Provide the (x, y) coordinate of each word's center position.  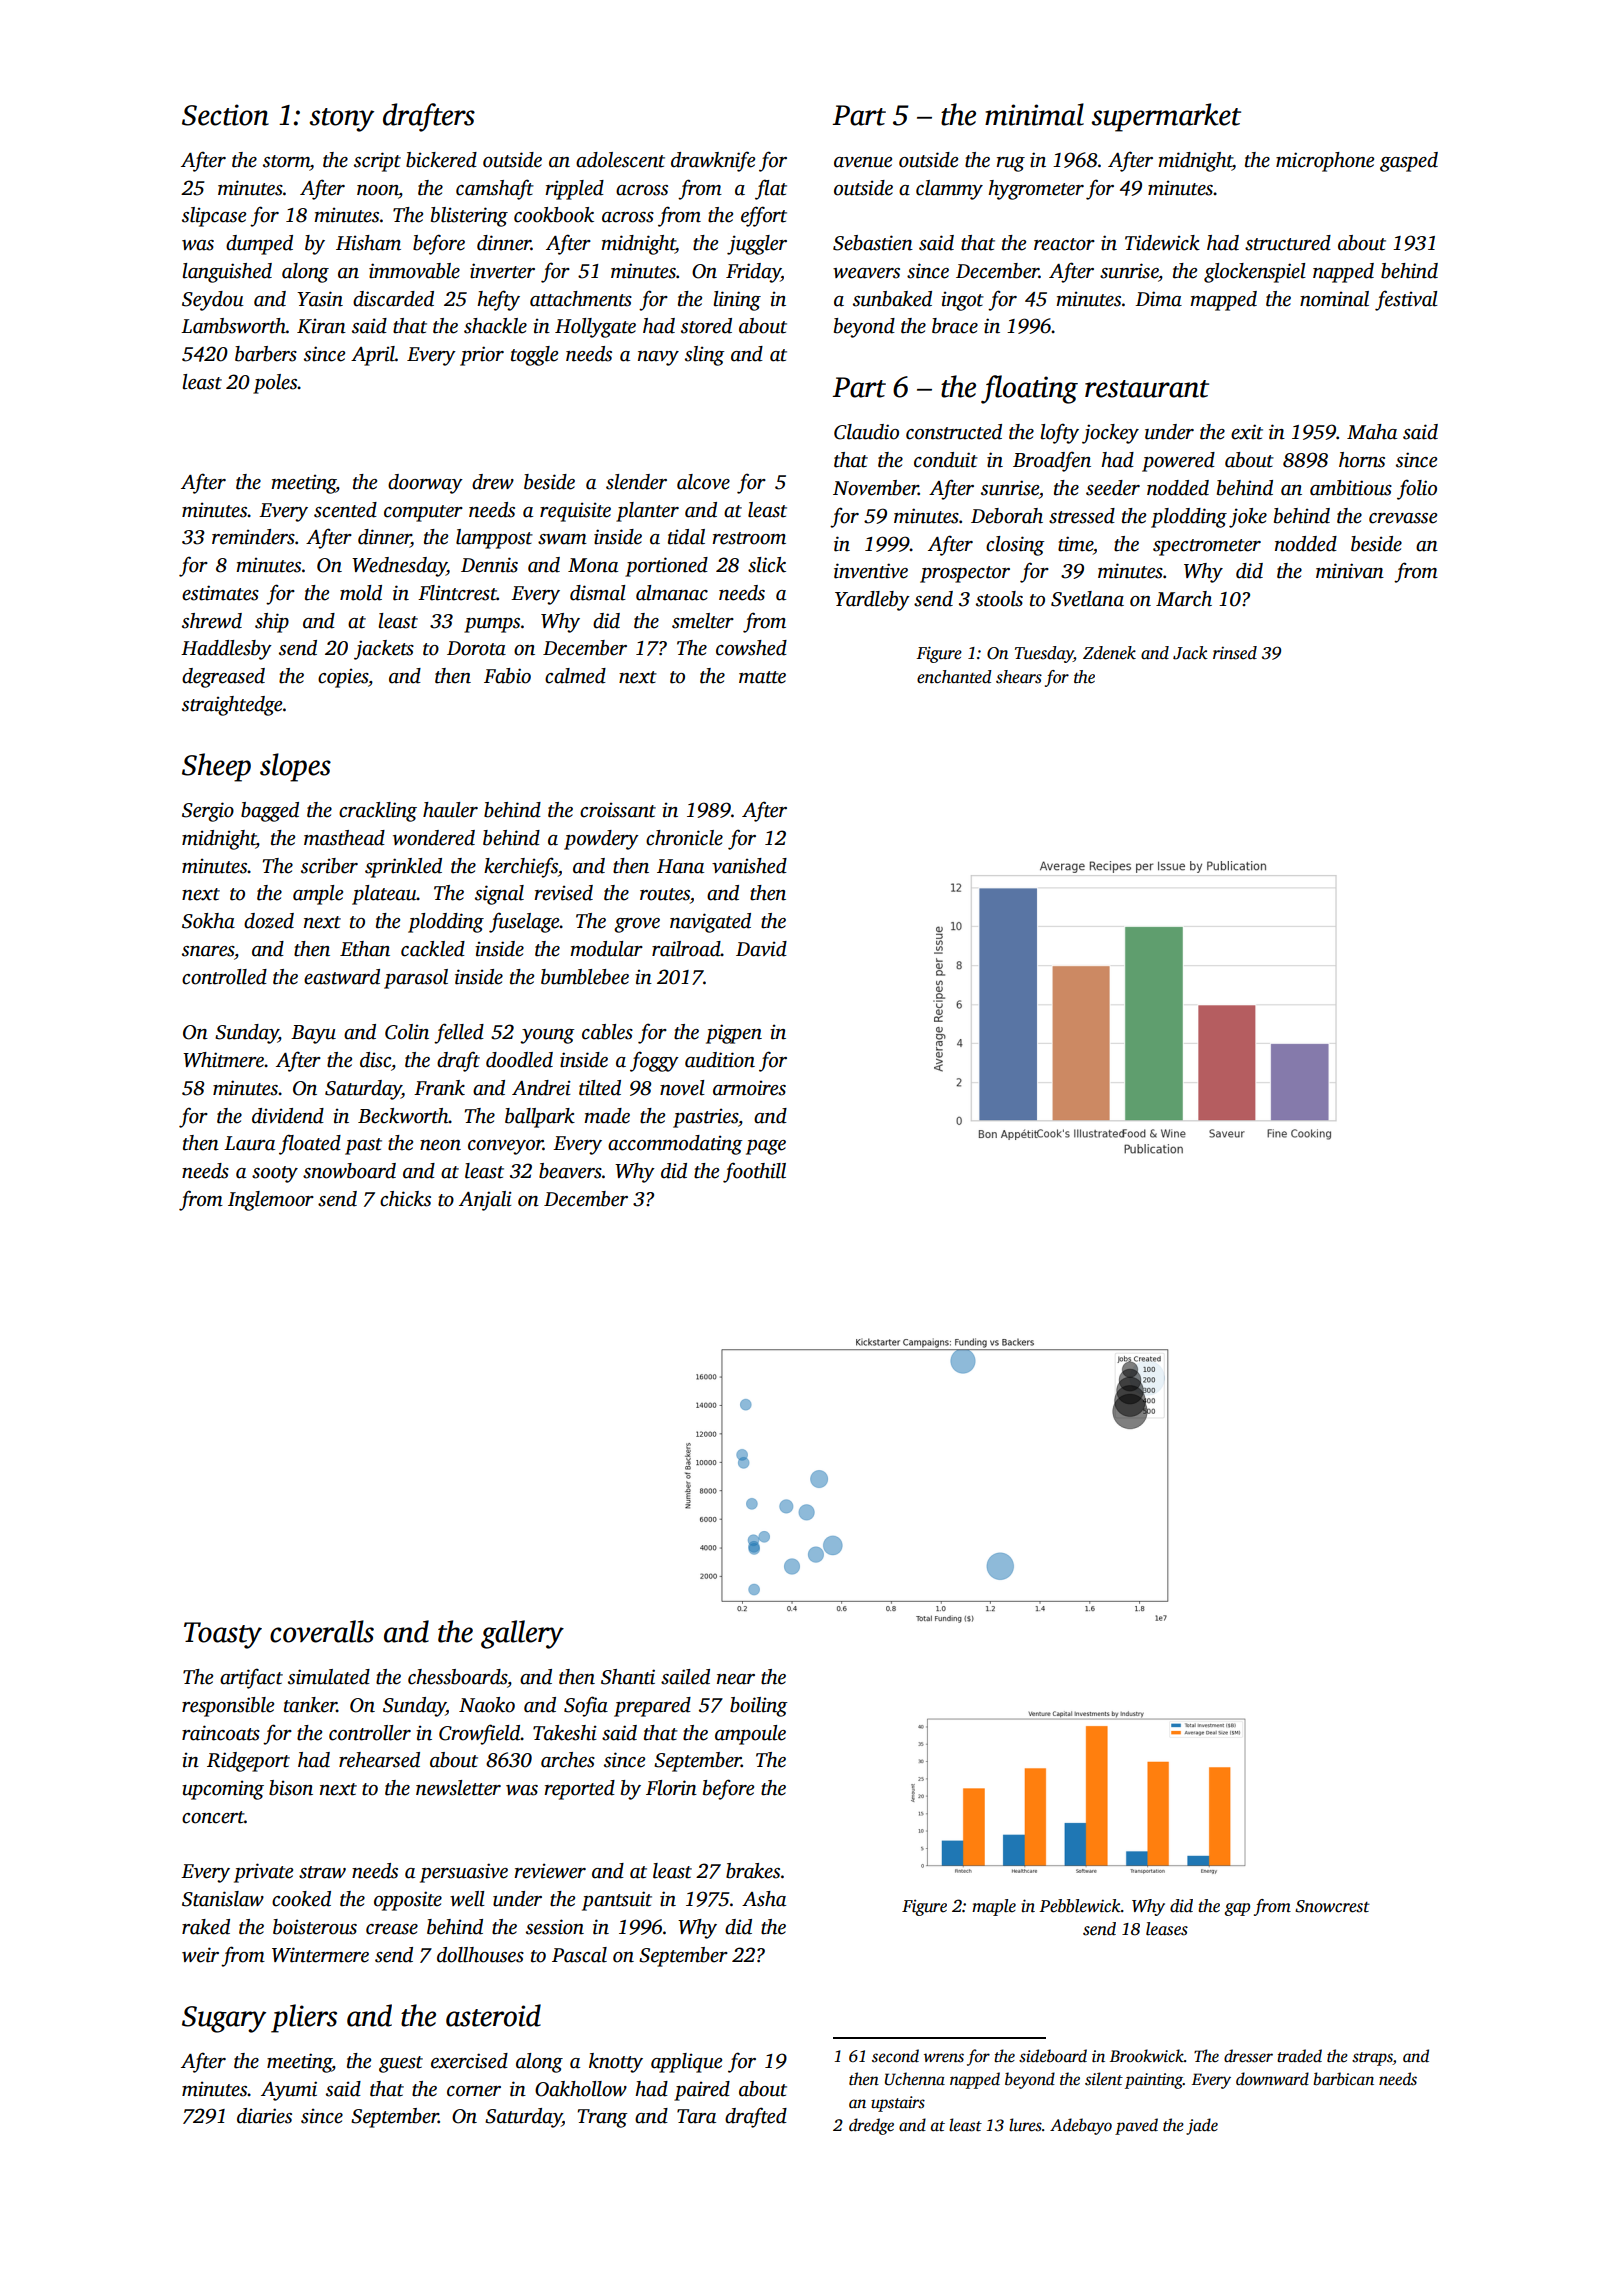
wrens (944, 2058)
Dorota (476, 648)
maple (994, 1907)
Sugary (224, 2019)
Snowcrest (1332, 1906)
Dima (1158, 299)
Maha (1372, 432)
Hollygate (595, 328)
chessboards (457, 1677)
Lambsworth (233, 326)
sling (705, 356)
